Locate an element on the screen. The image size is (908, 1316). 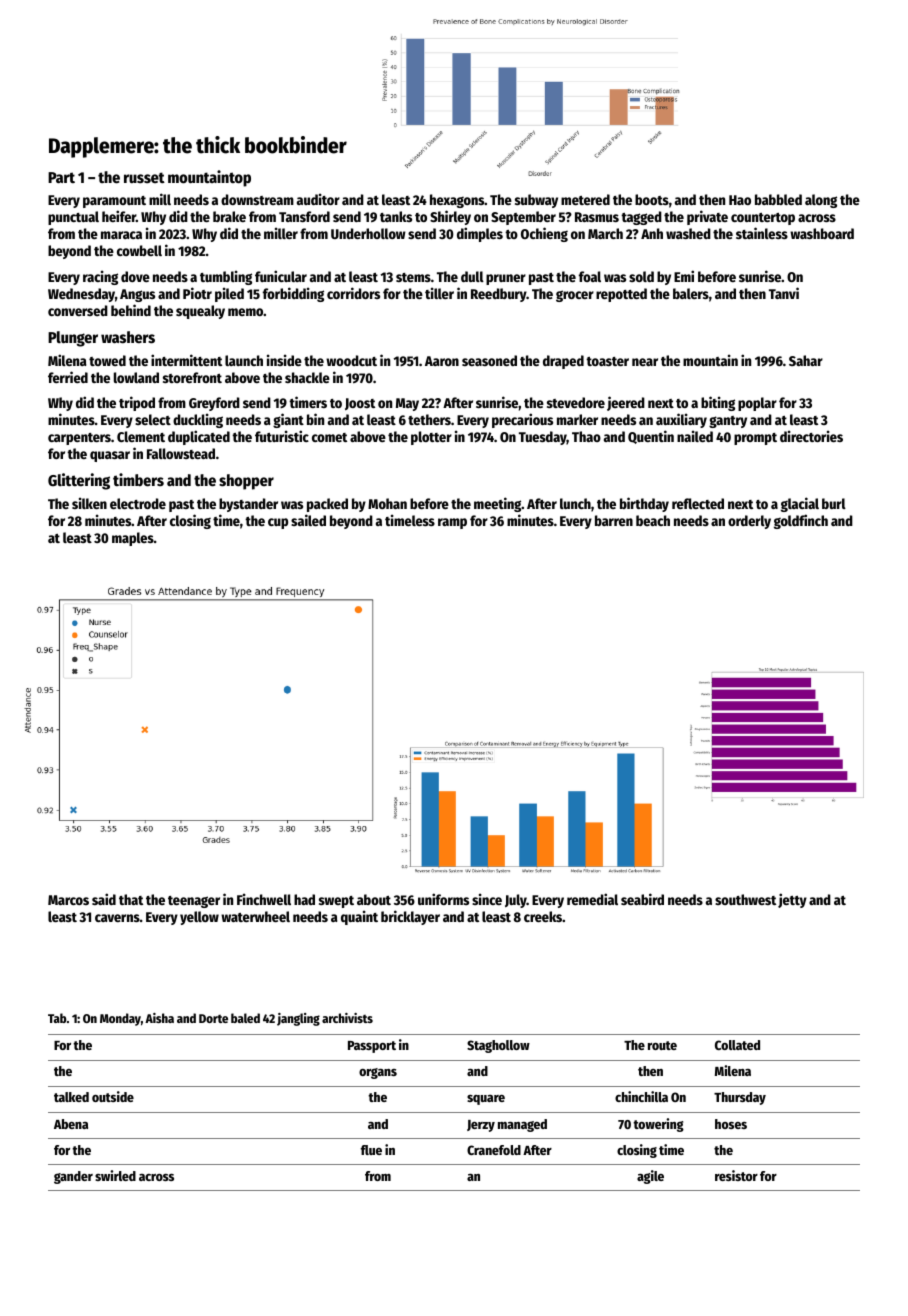
funicular is located at coordinates (281, 276).
